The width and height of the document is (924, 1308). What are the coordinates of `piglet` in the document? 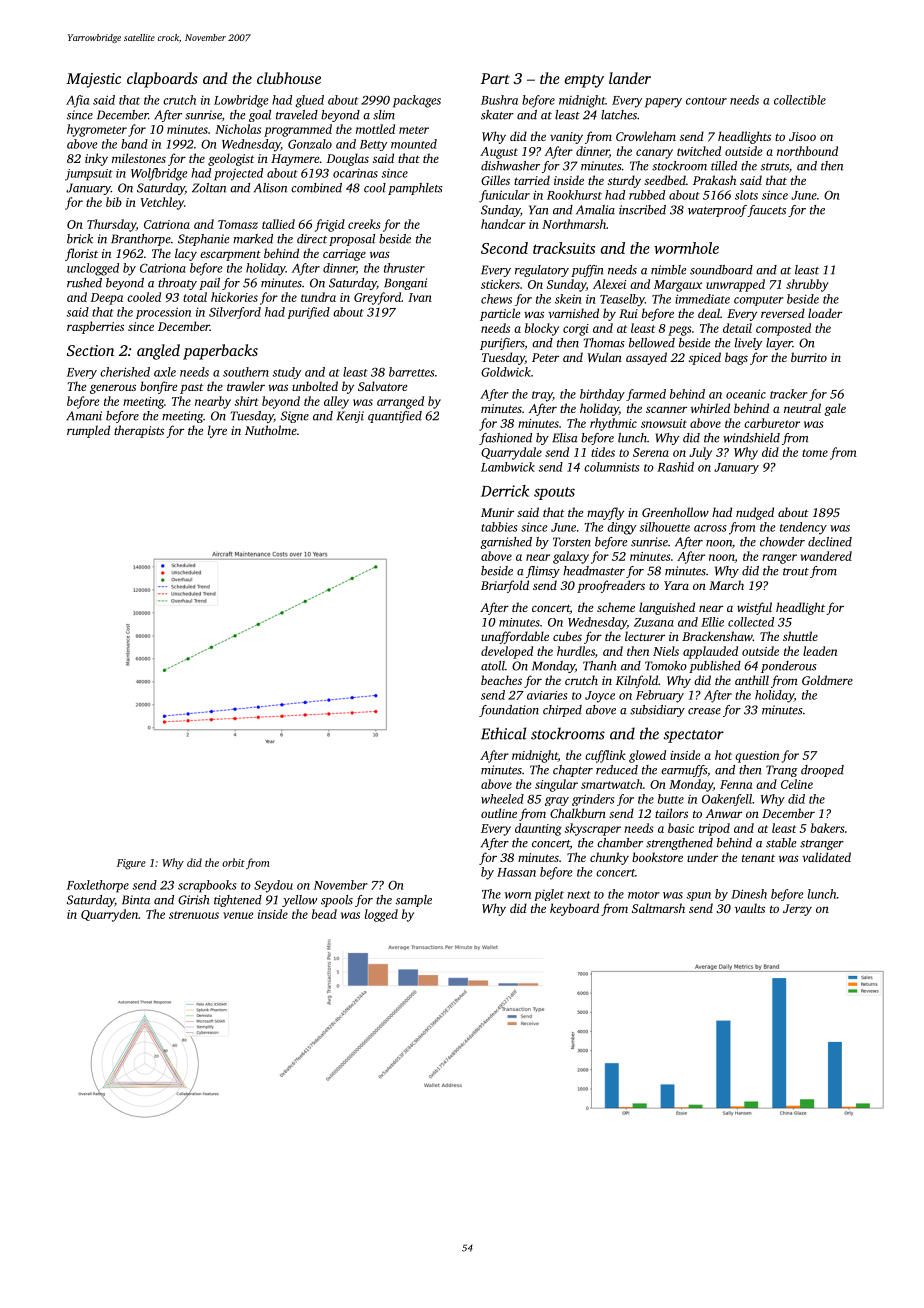 It's located at (549, 895).
